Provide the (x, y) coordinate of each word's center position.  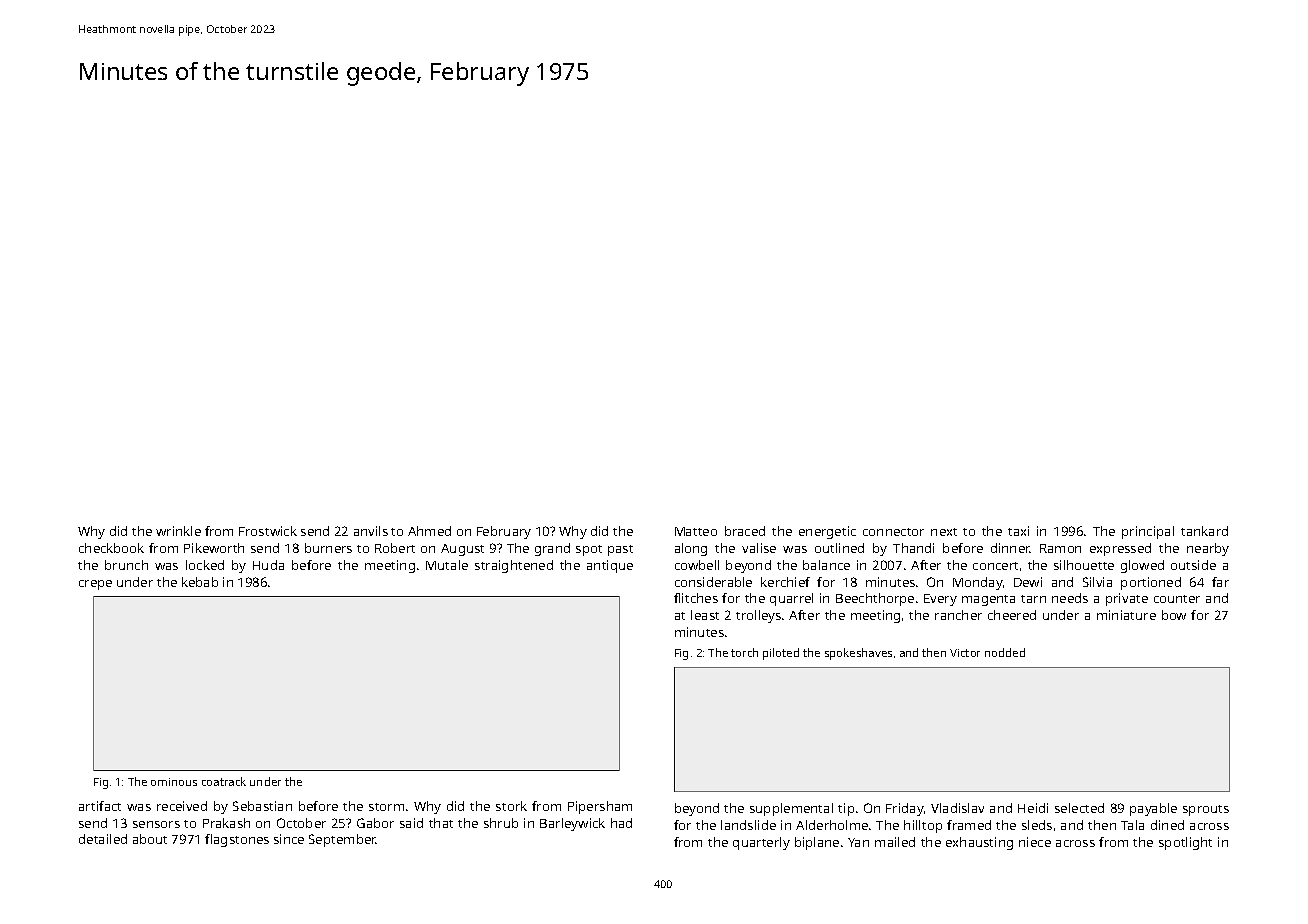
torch (744, 652)
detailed (103, 839)
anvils (371, 531)
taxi (1018, 531)
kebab (200, 582)
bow (1174, 615)
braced (745, 531)
